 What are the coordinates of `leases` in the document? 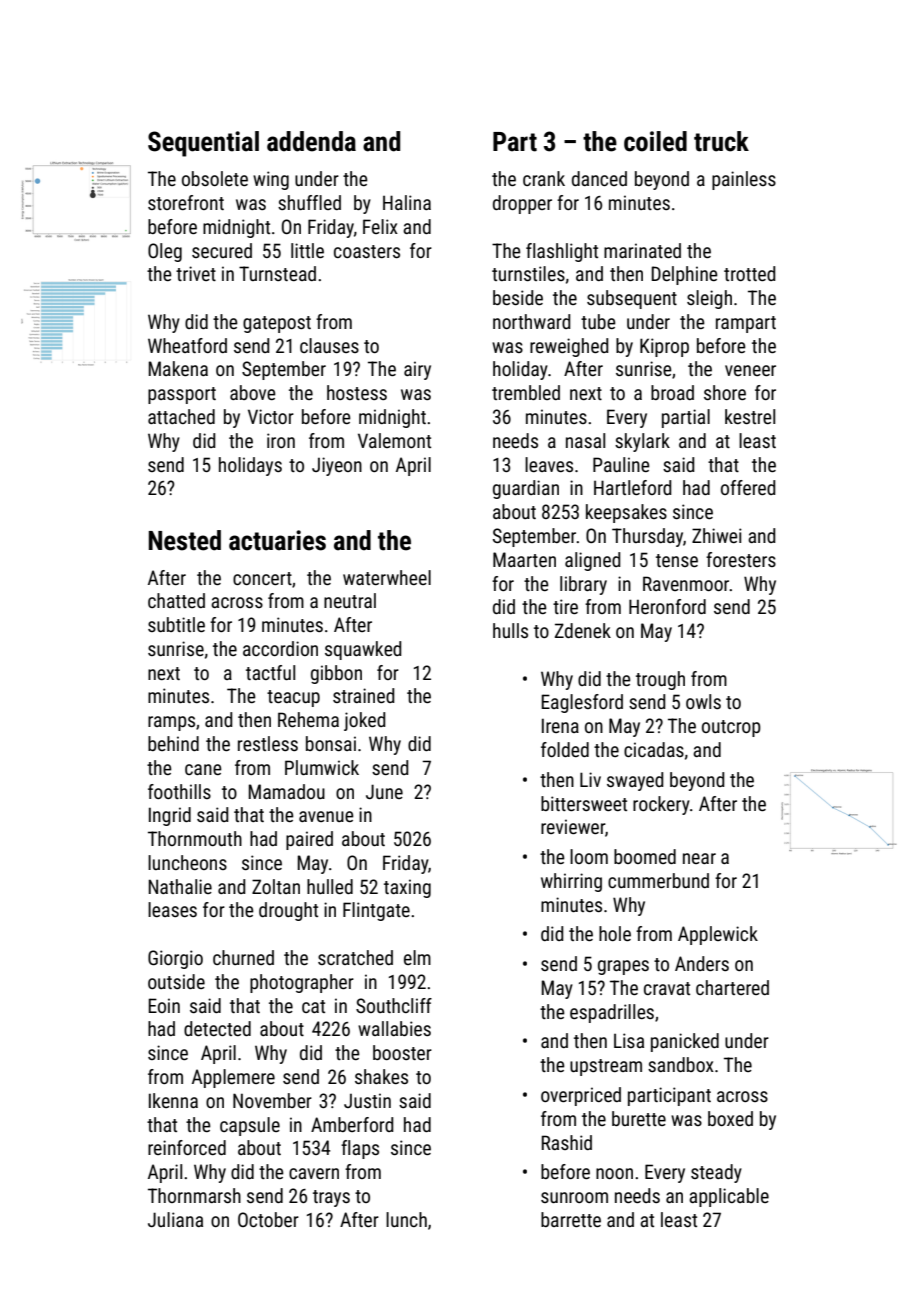 It's located at (172, 909).
